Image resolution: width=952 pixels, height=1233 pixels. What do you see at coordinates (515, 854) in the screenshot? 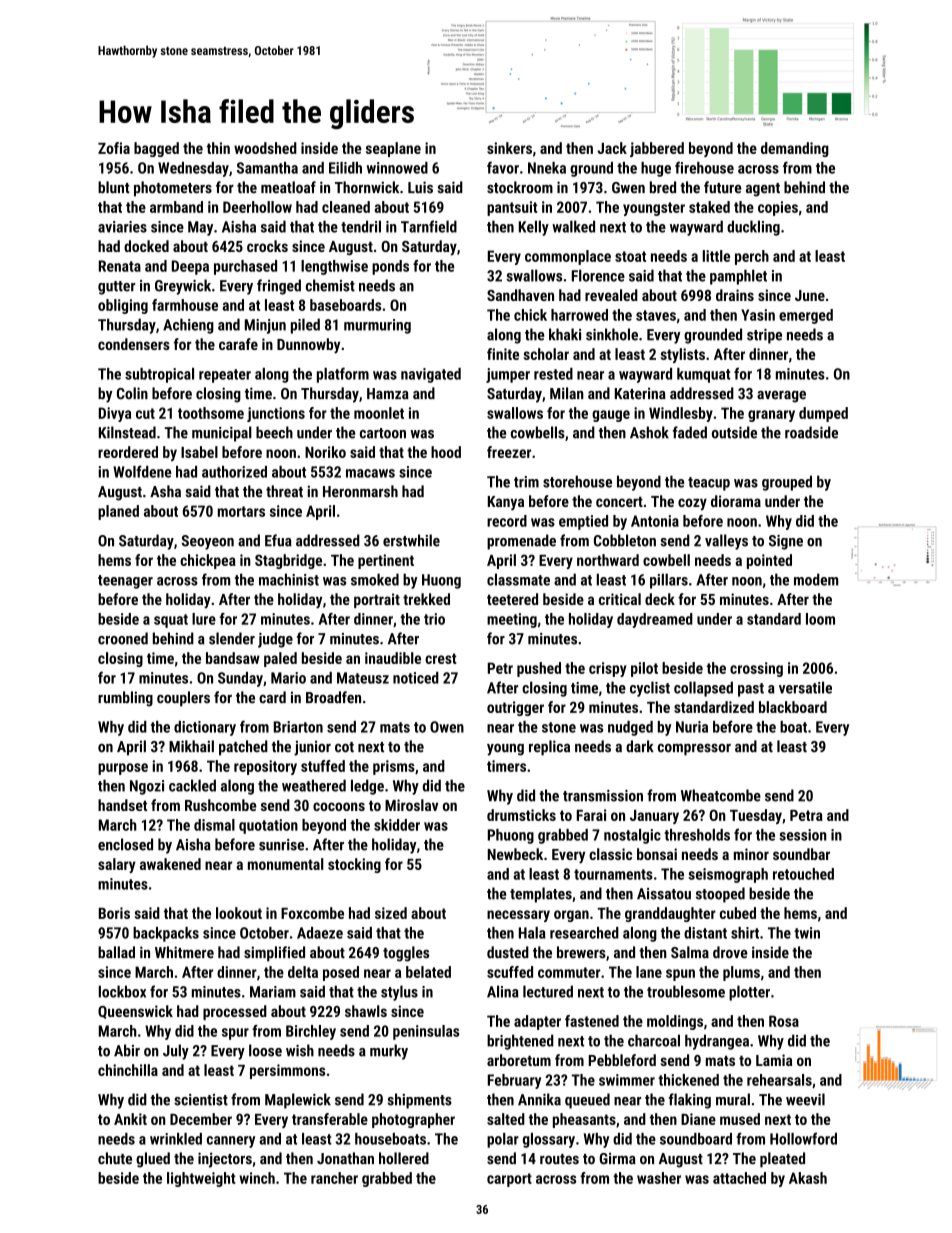
I see `Newbeck` at bounding box center [515, 854].
